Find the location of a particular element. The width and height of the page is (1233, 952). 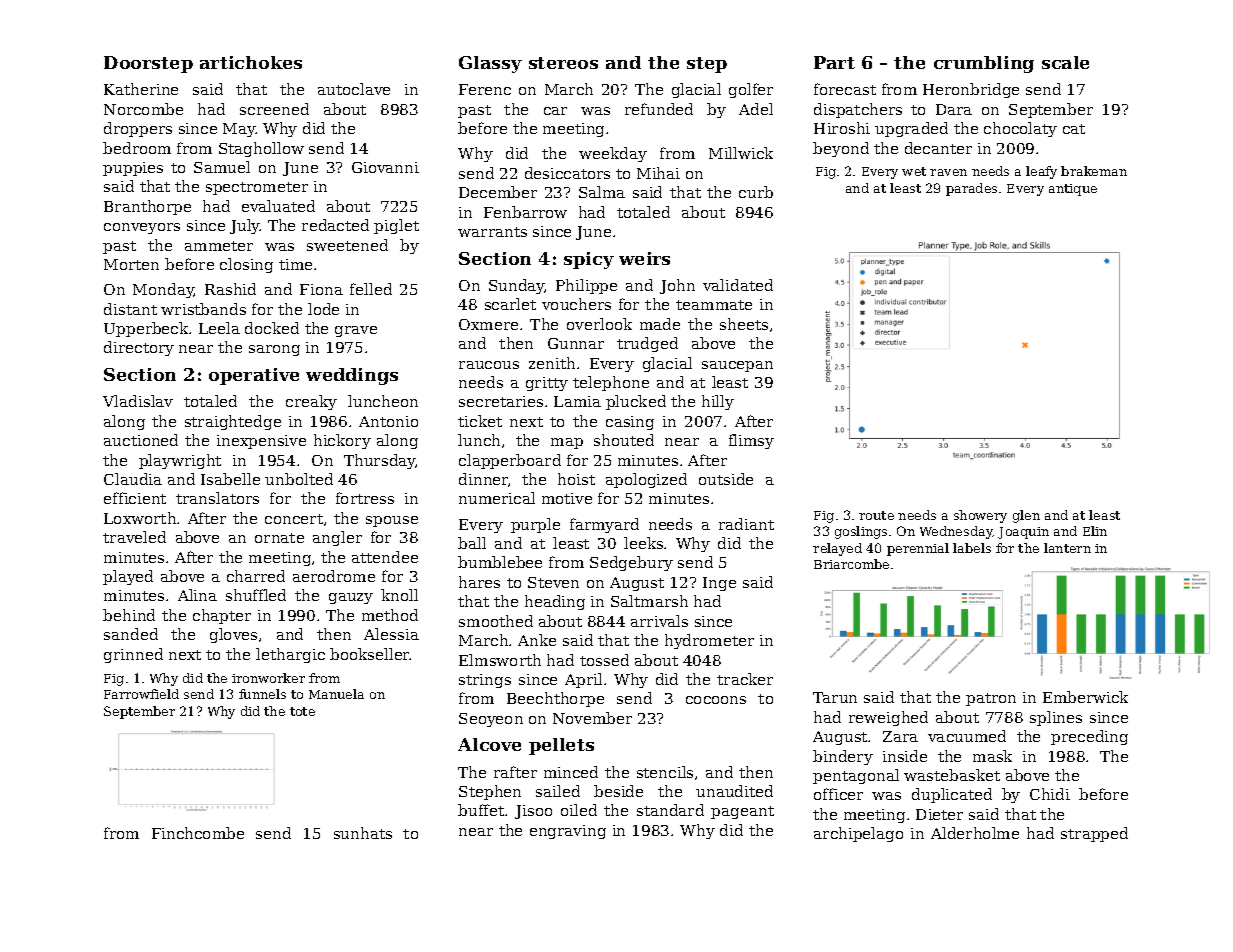

parades is located at coordinates (971, 189).
